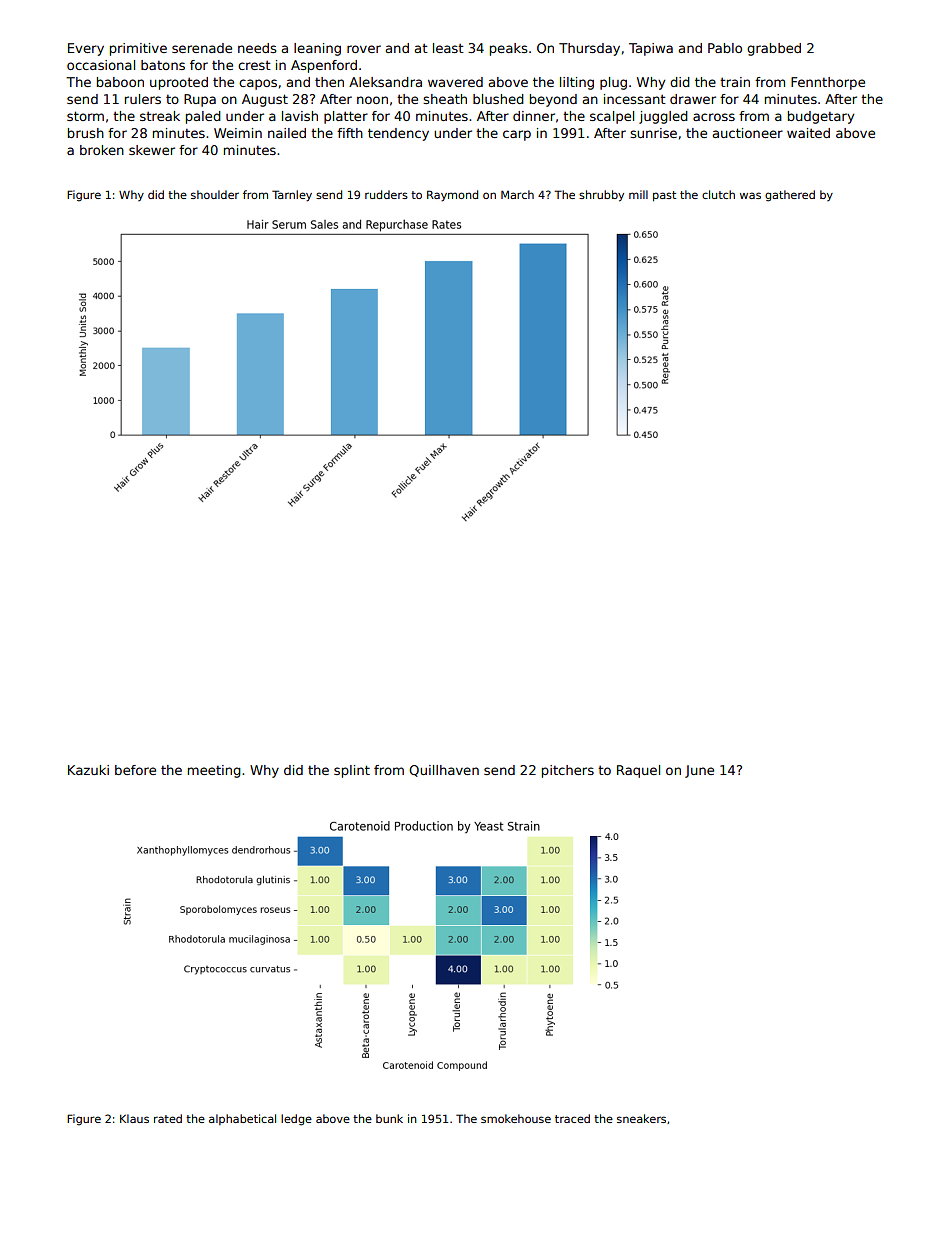 The image size is (952, 1233). I want to click on clutch, so click(718, 194).
